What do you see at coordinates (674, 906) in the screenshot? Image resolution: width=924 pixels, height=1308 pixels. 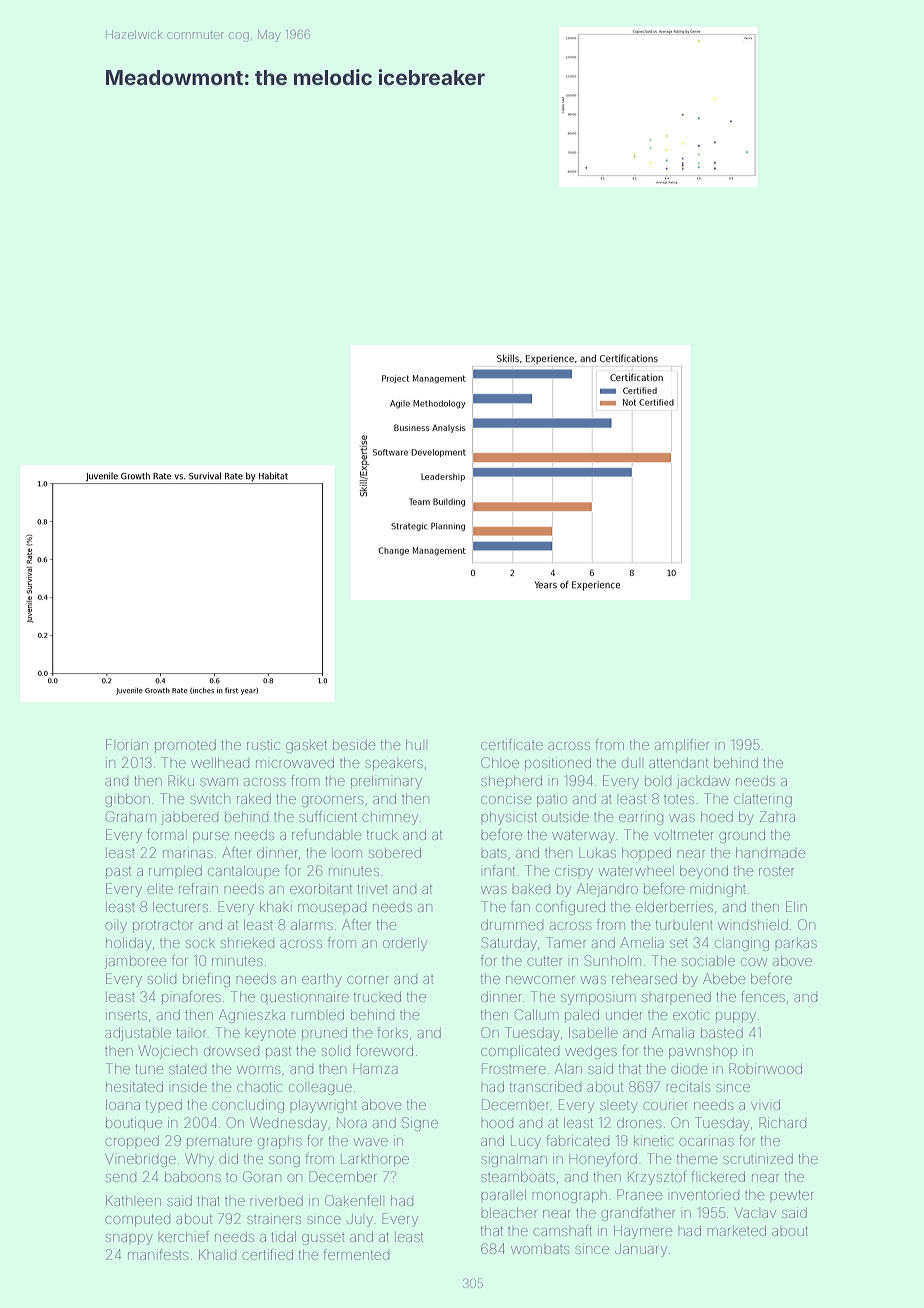 I see `elderberries` at bounding box center [674, 906].
